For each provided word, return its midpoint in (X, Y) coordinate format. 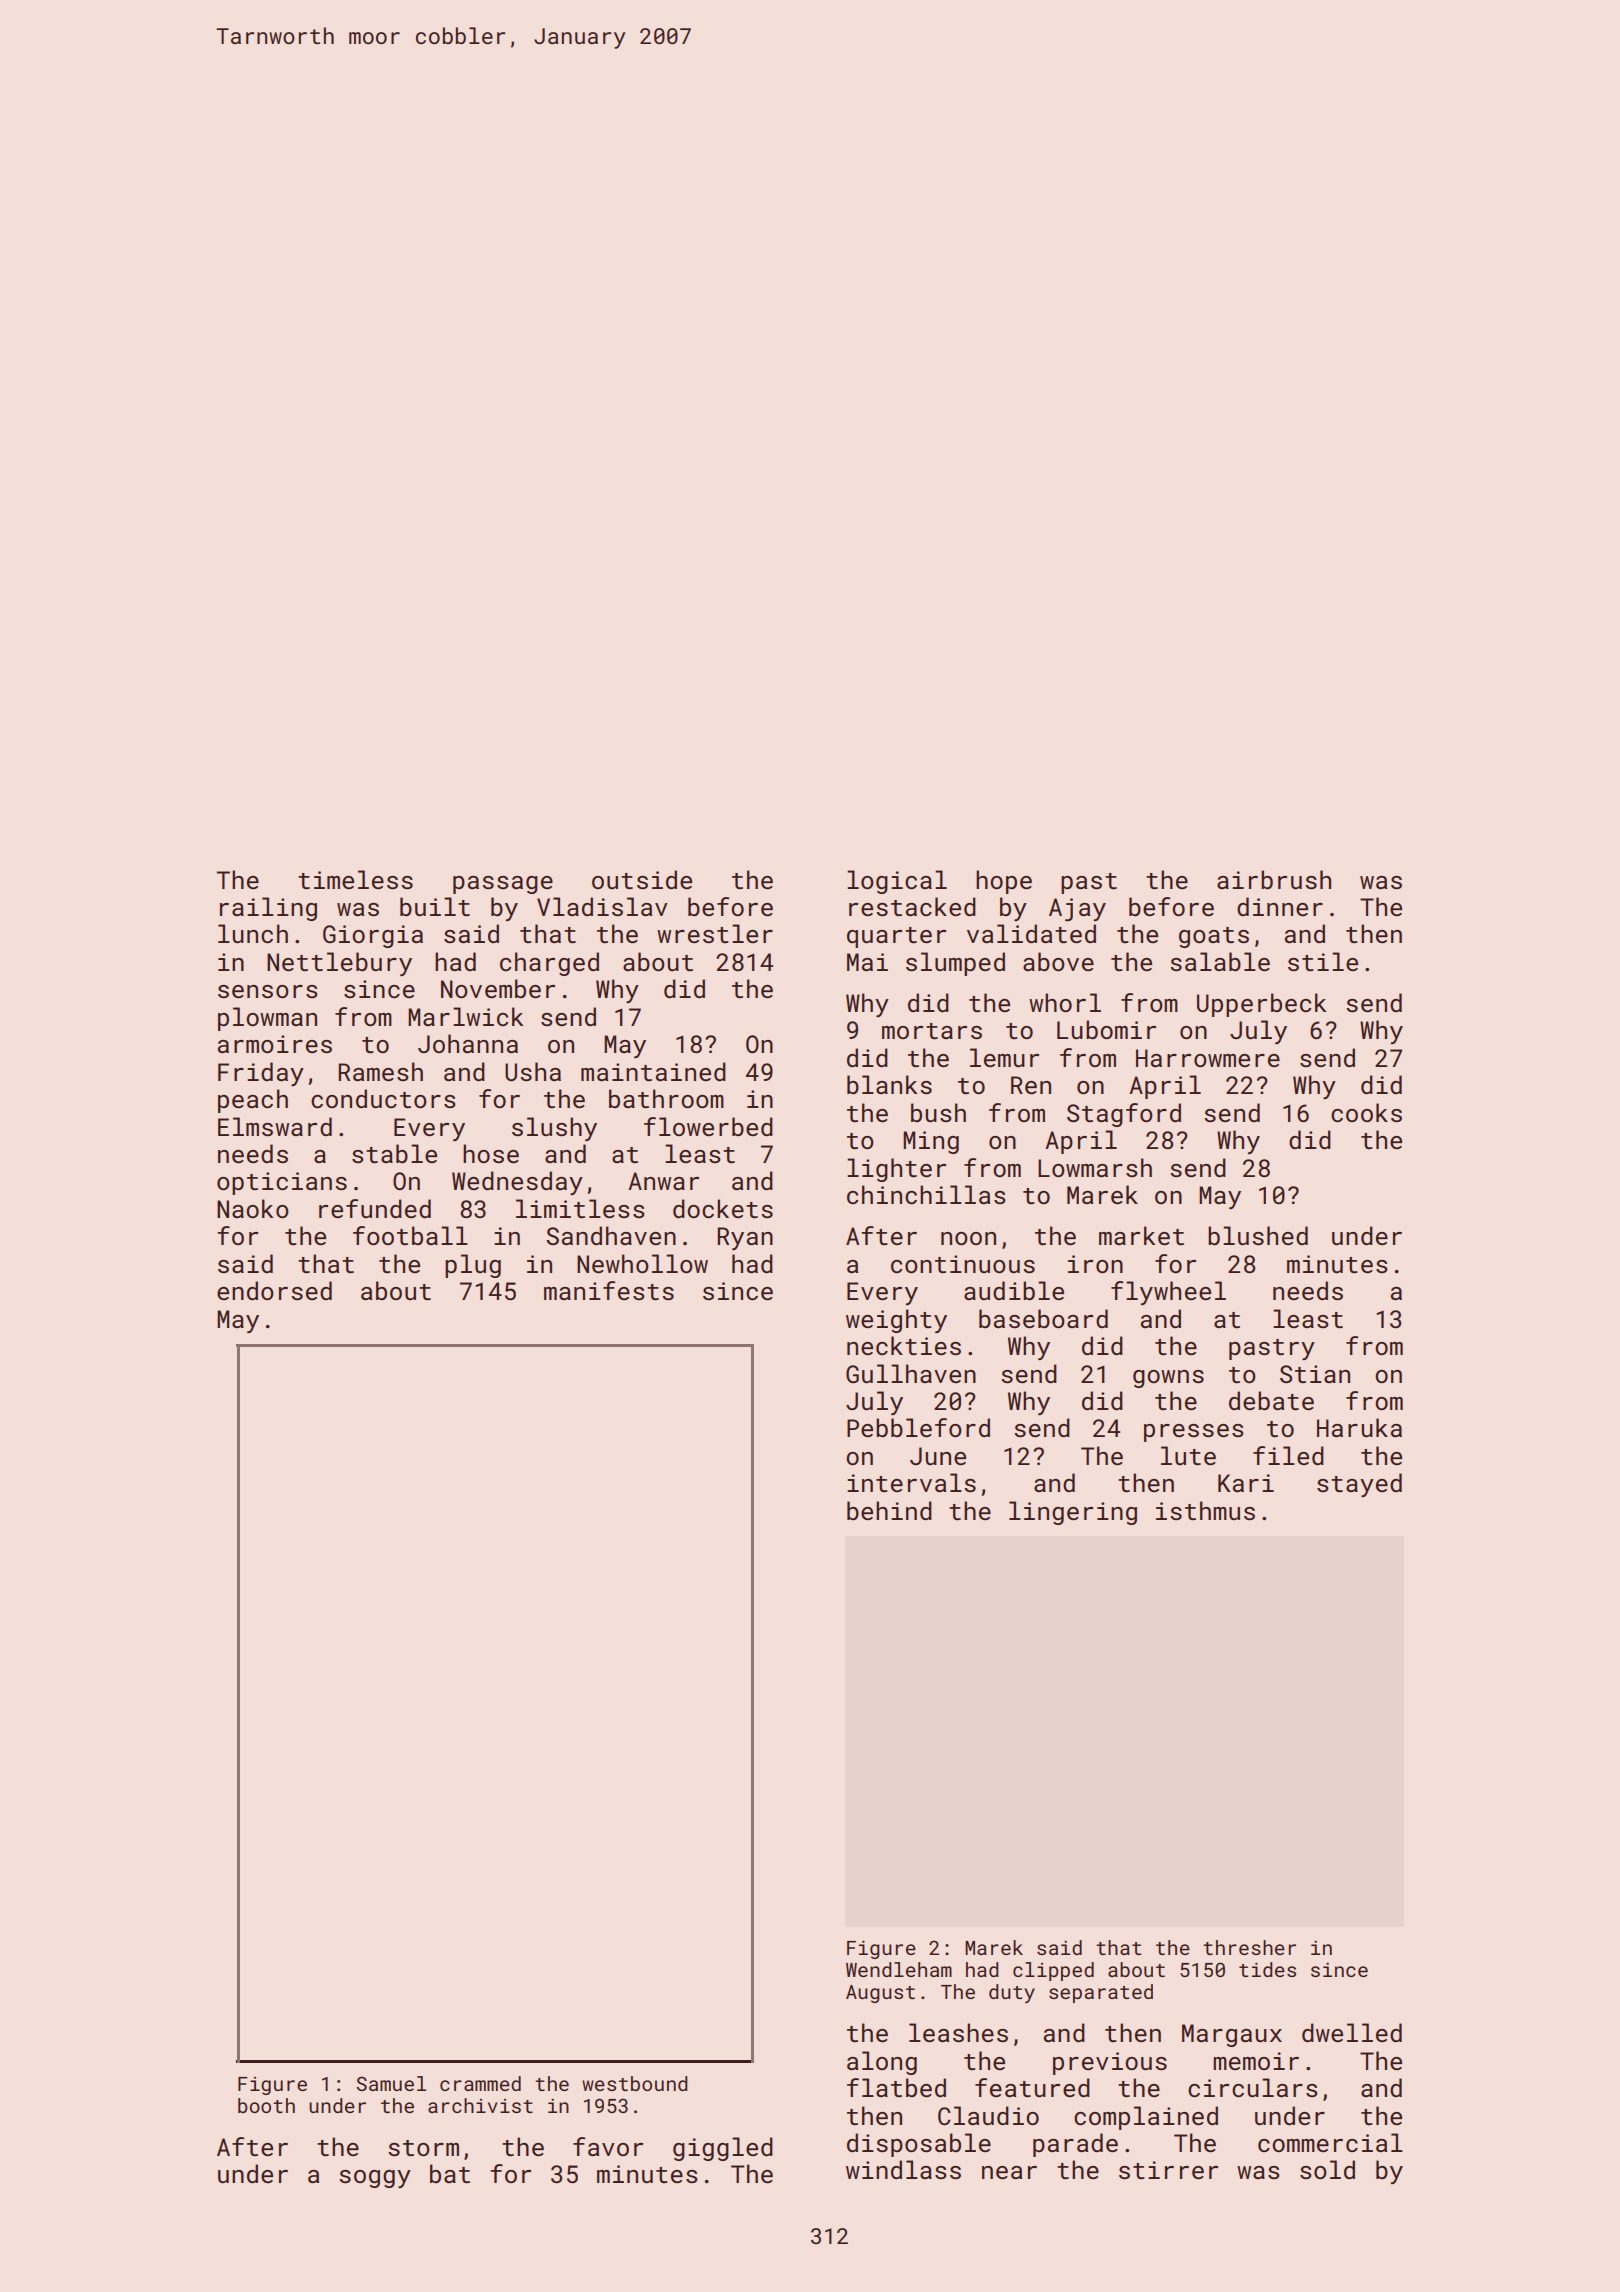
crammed (480, 2083)
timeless (355, 879)
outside (642, 879)
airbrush (1274, 879)
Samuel (391, 2083)
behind (889, 1510)
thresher (1249, 1947)
